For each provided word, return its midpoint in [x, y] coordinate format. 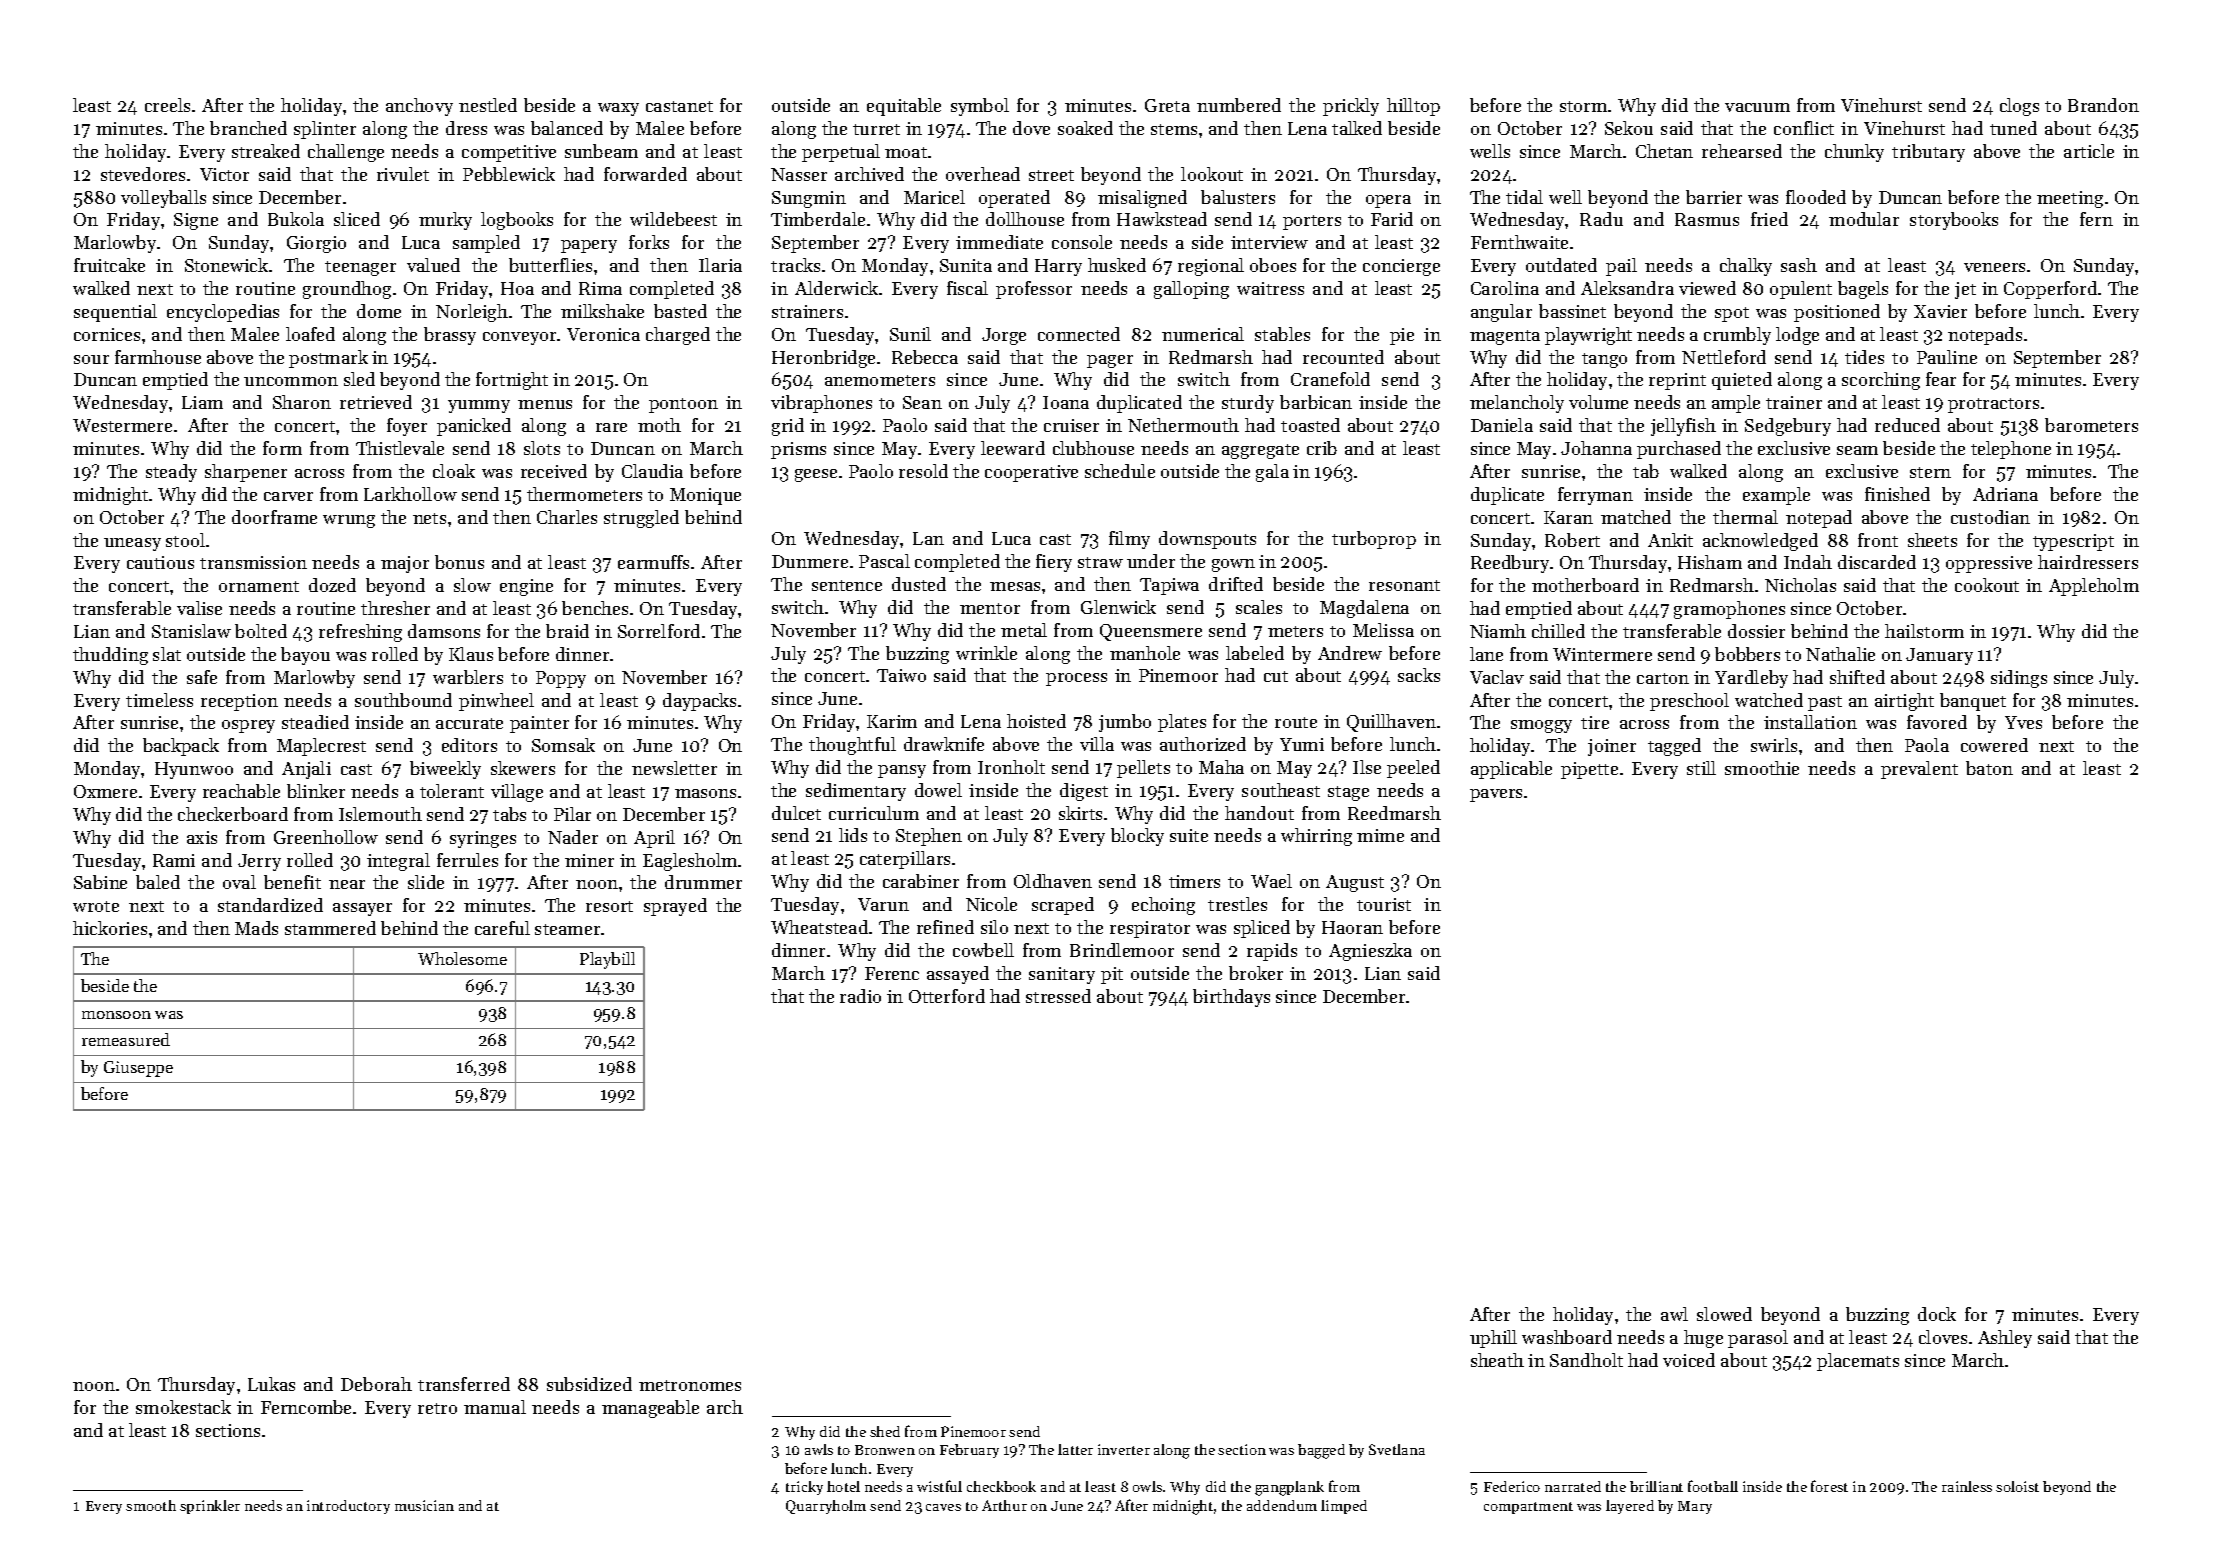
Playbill [607, 960]
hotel [843, 1486]
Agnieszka [1370, 952]
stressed [1058, 996]
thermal [1745, 517]
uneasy [132, 544]
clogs [2019, 107]
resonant [1404, 585]
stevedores [143, 174]
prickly [1351, 107]
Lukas [271, 1384]
